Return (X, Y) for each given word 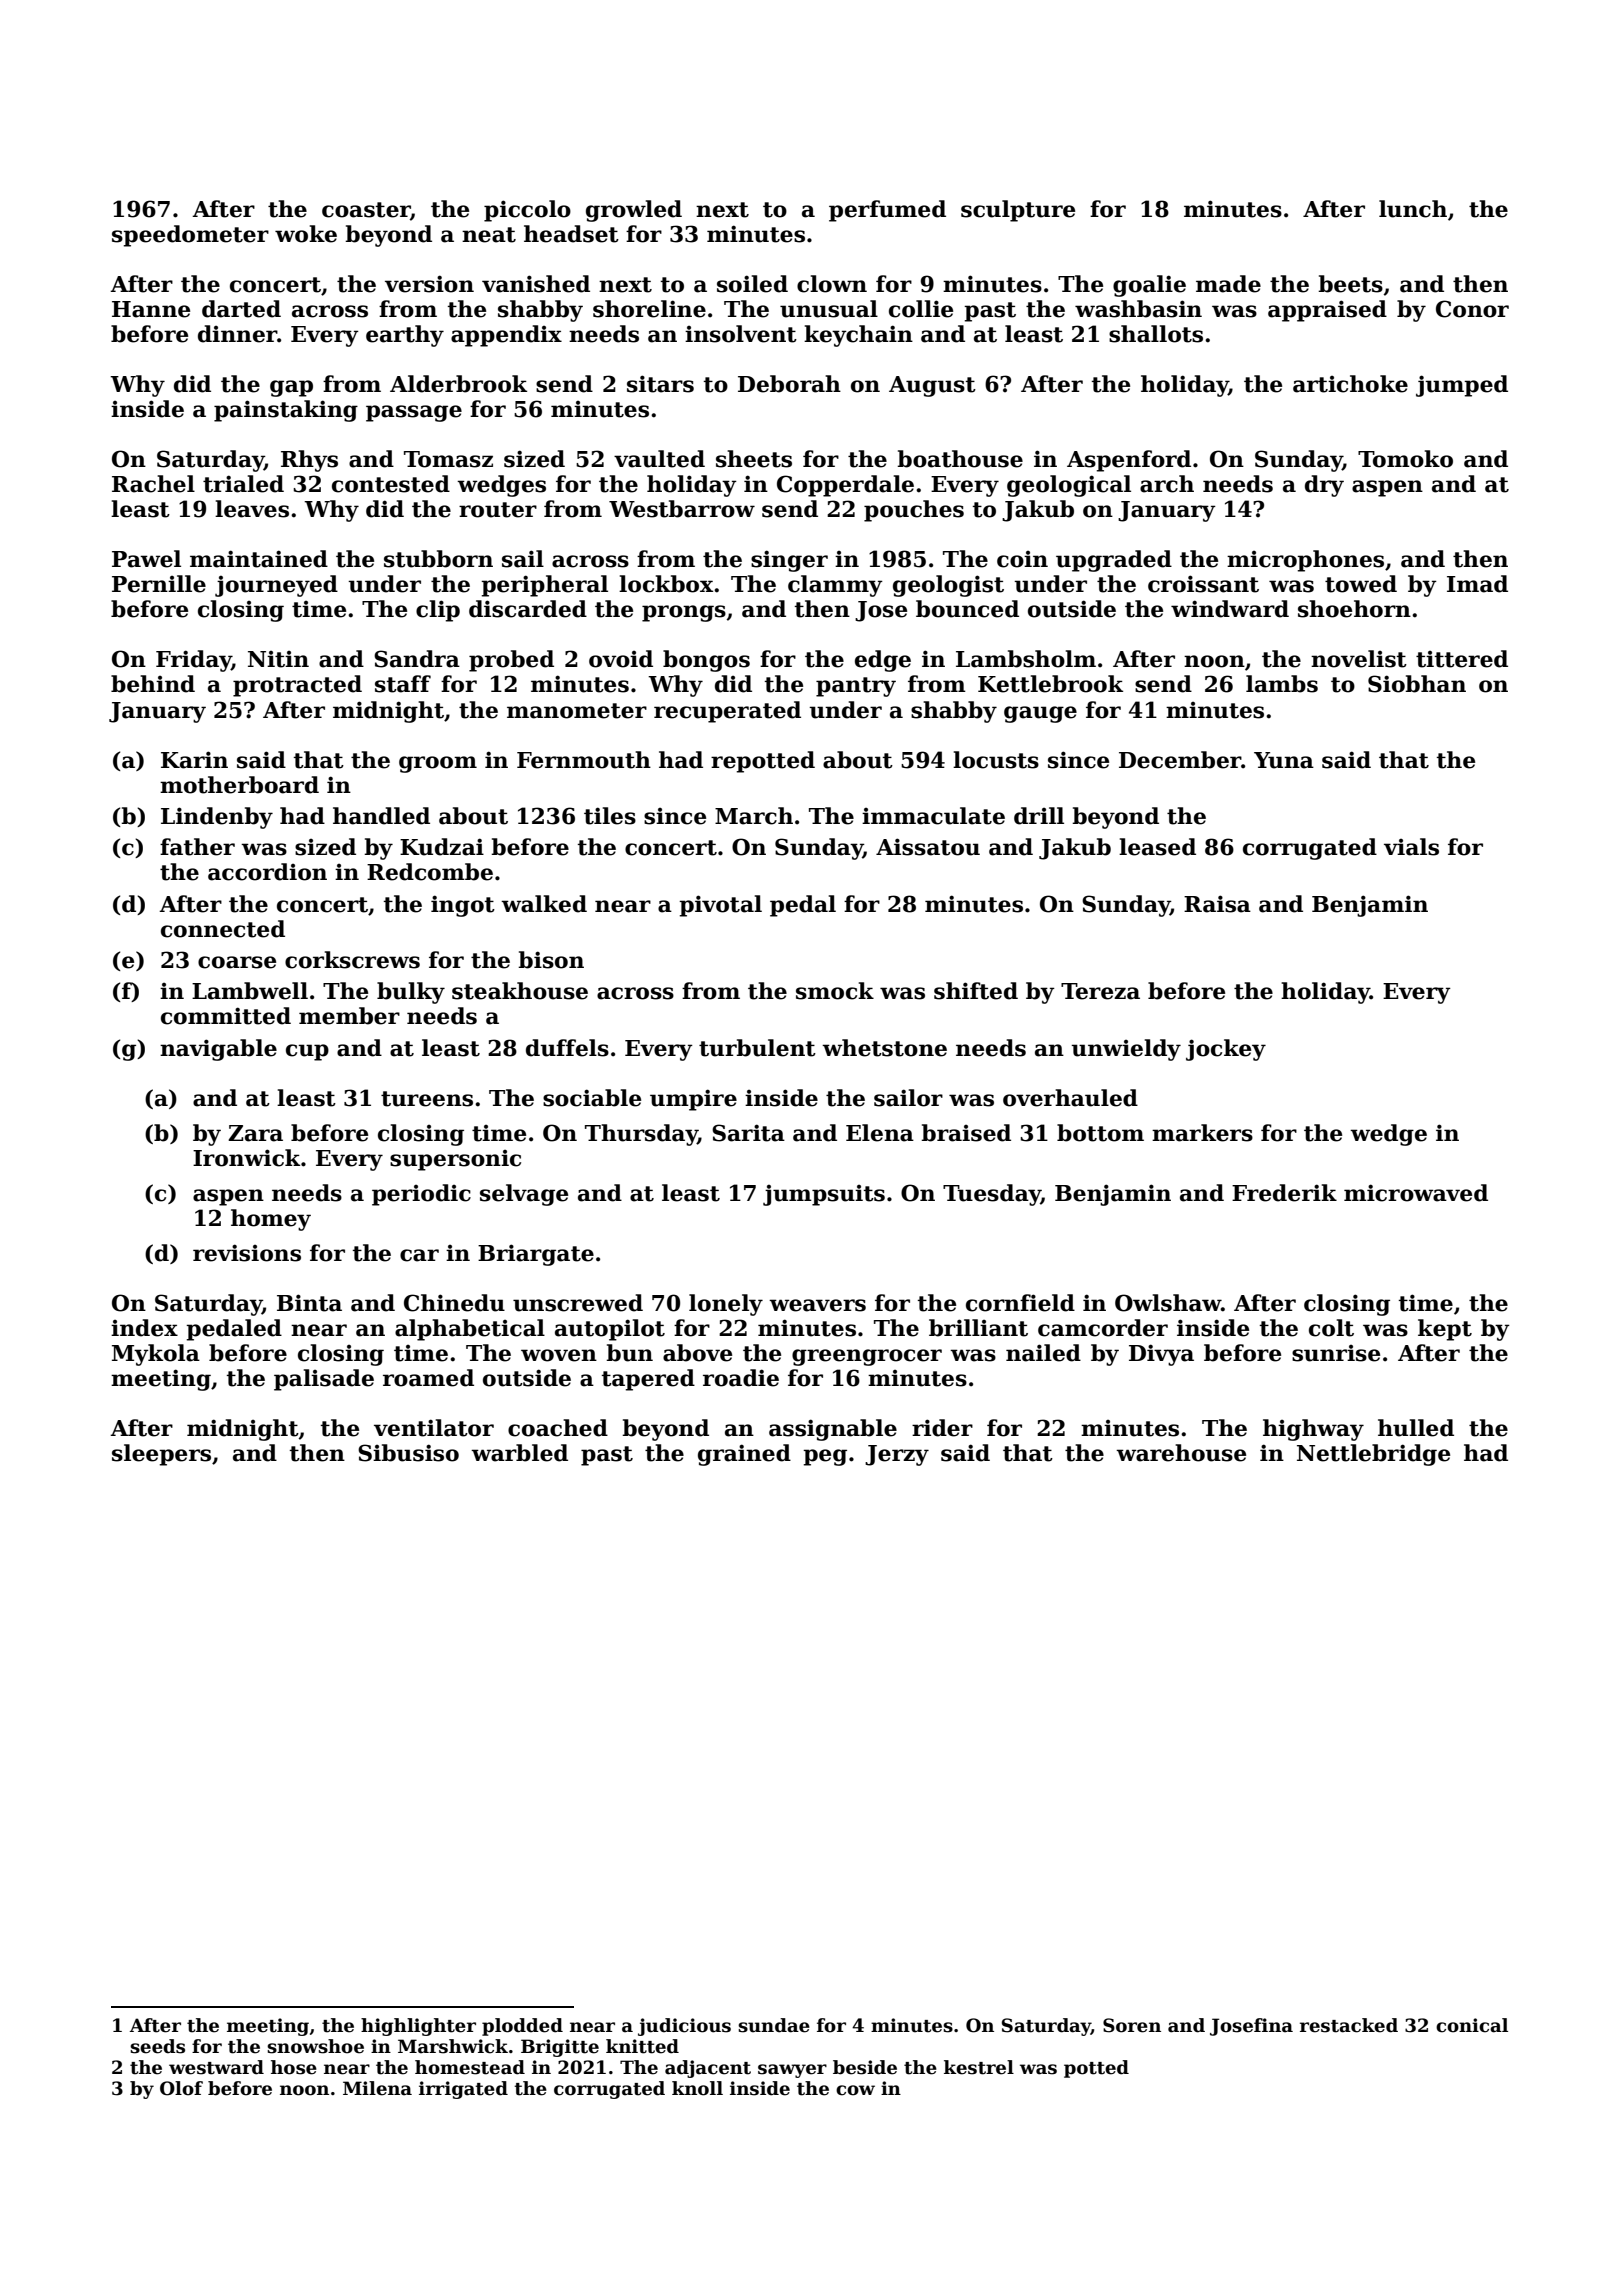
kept (1445, 1330)
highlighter (418, 2027)
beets (1350, 284)
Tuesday (992, 1195)
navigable (218, 1050)
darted (241, 309)
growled (634, 211)
